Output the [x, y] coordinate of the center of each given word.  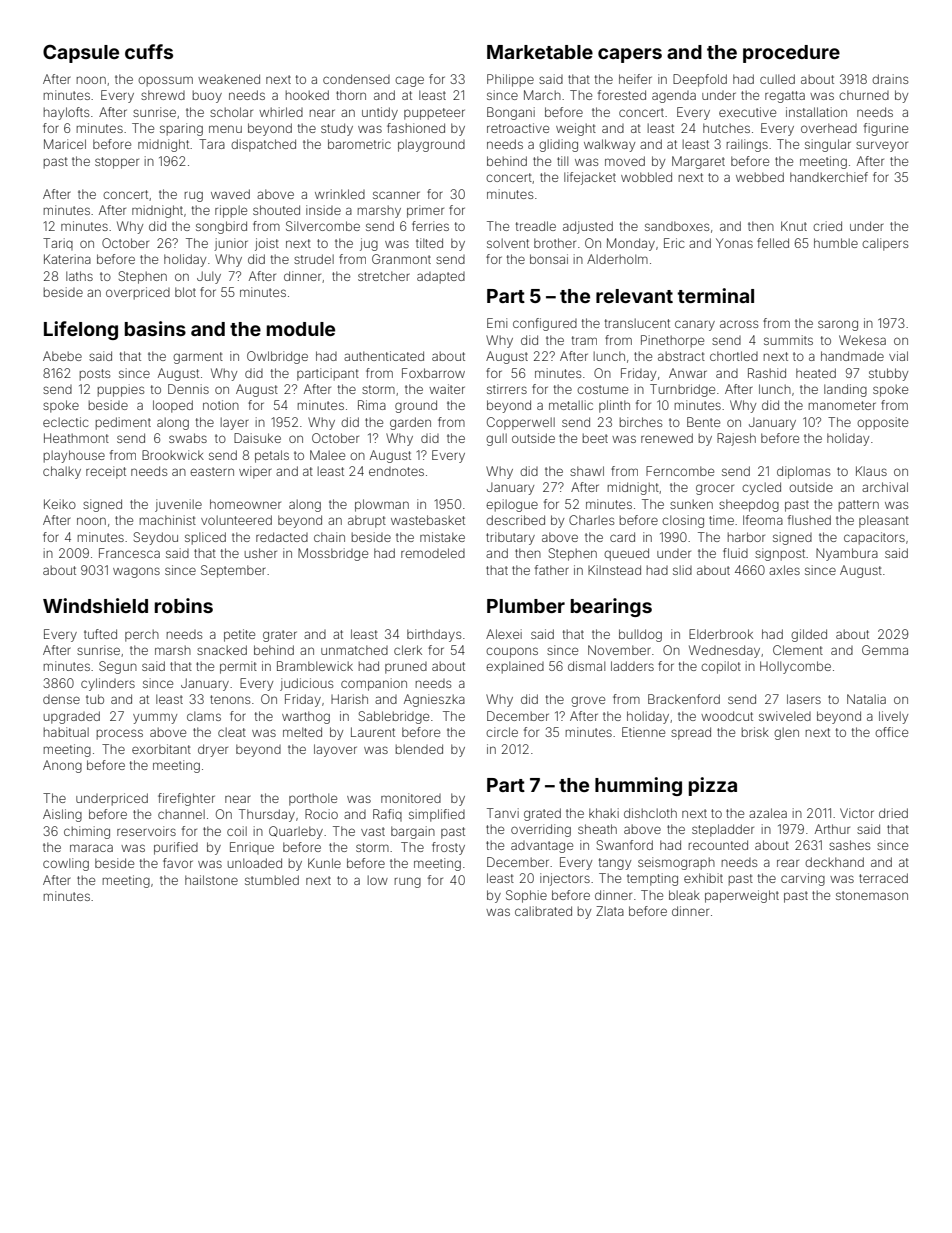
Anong [62, 766]
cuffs [149, 51]
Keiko [60, 504]
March [542, 95]
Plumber [526, 606]
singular [828, 145]
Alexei [504, 634]
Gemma [885, 650]
